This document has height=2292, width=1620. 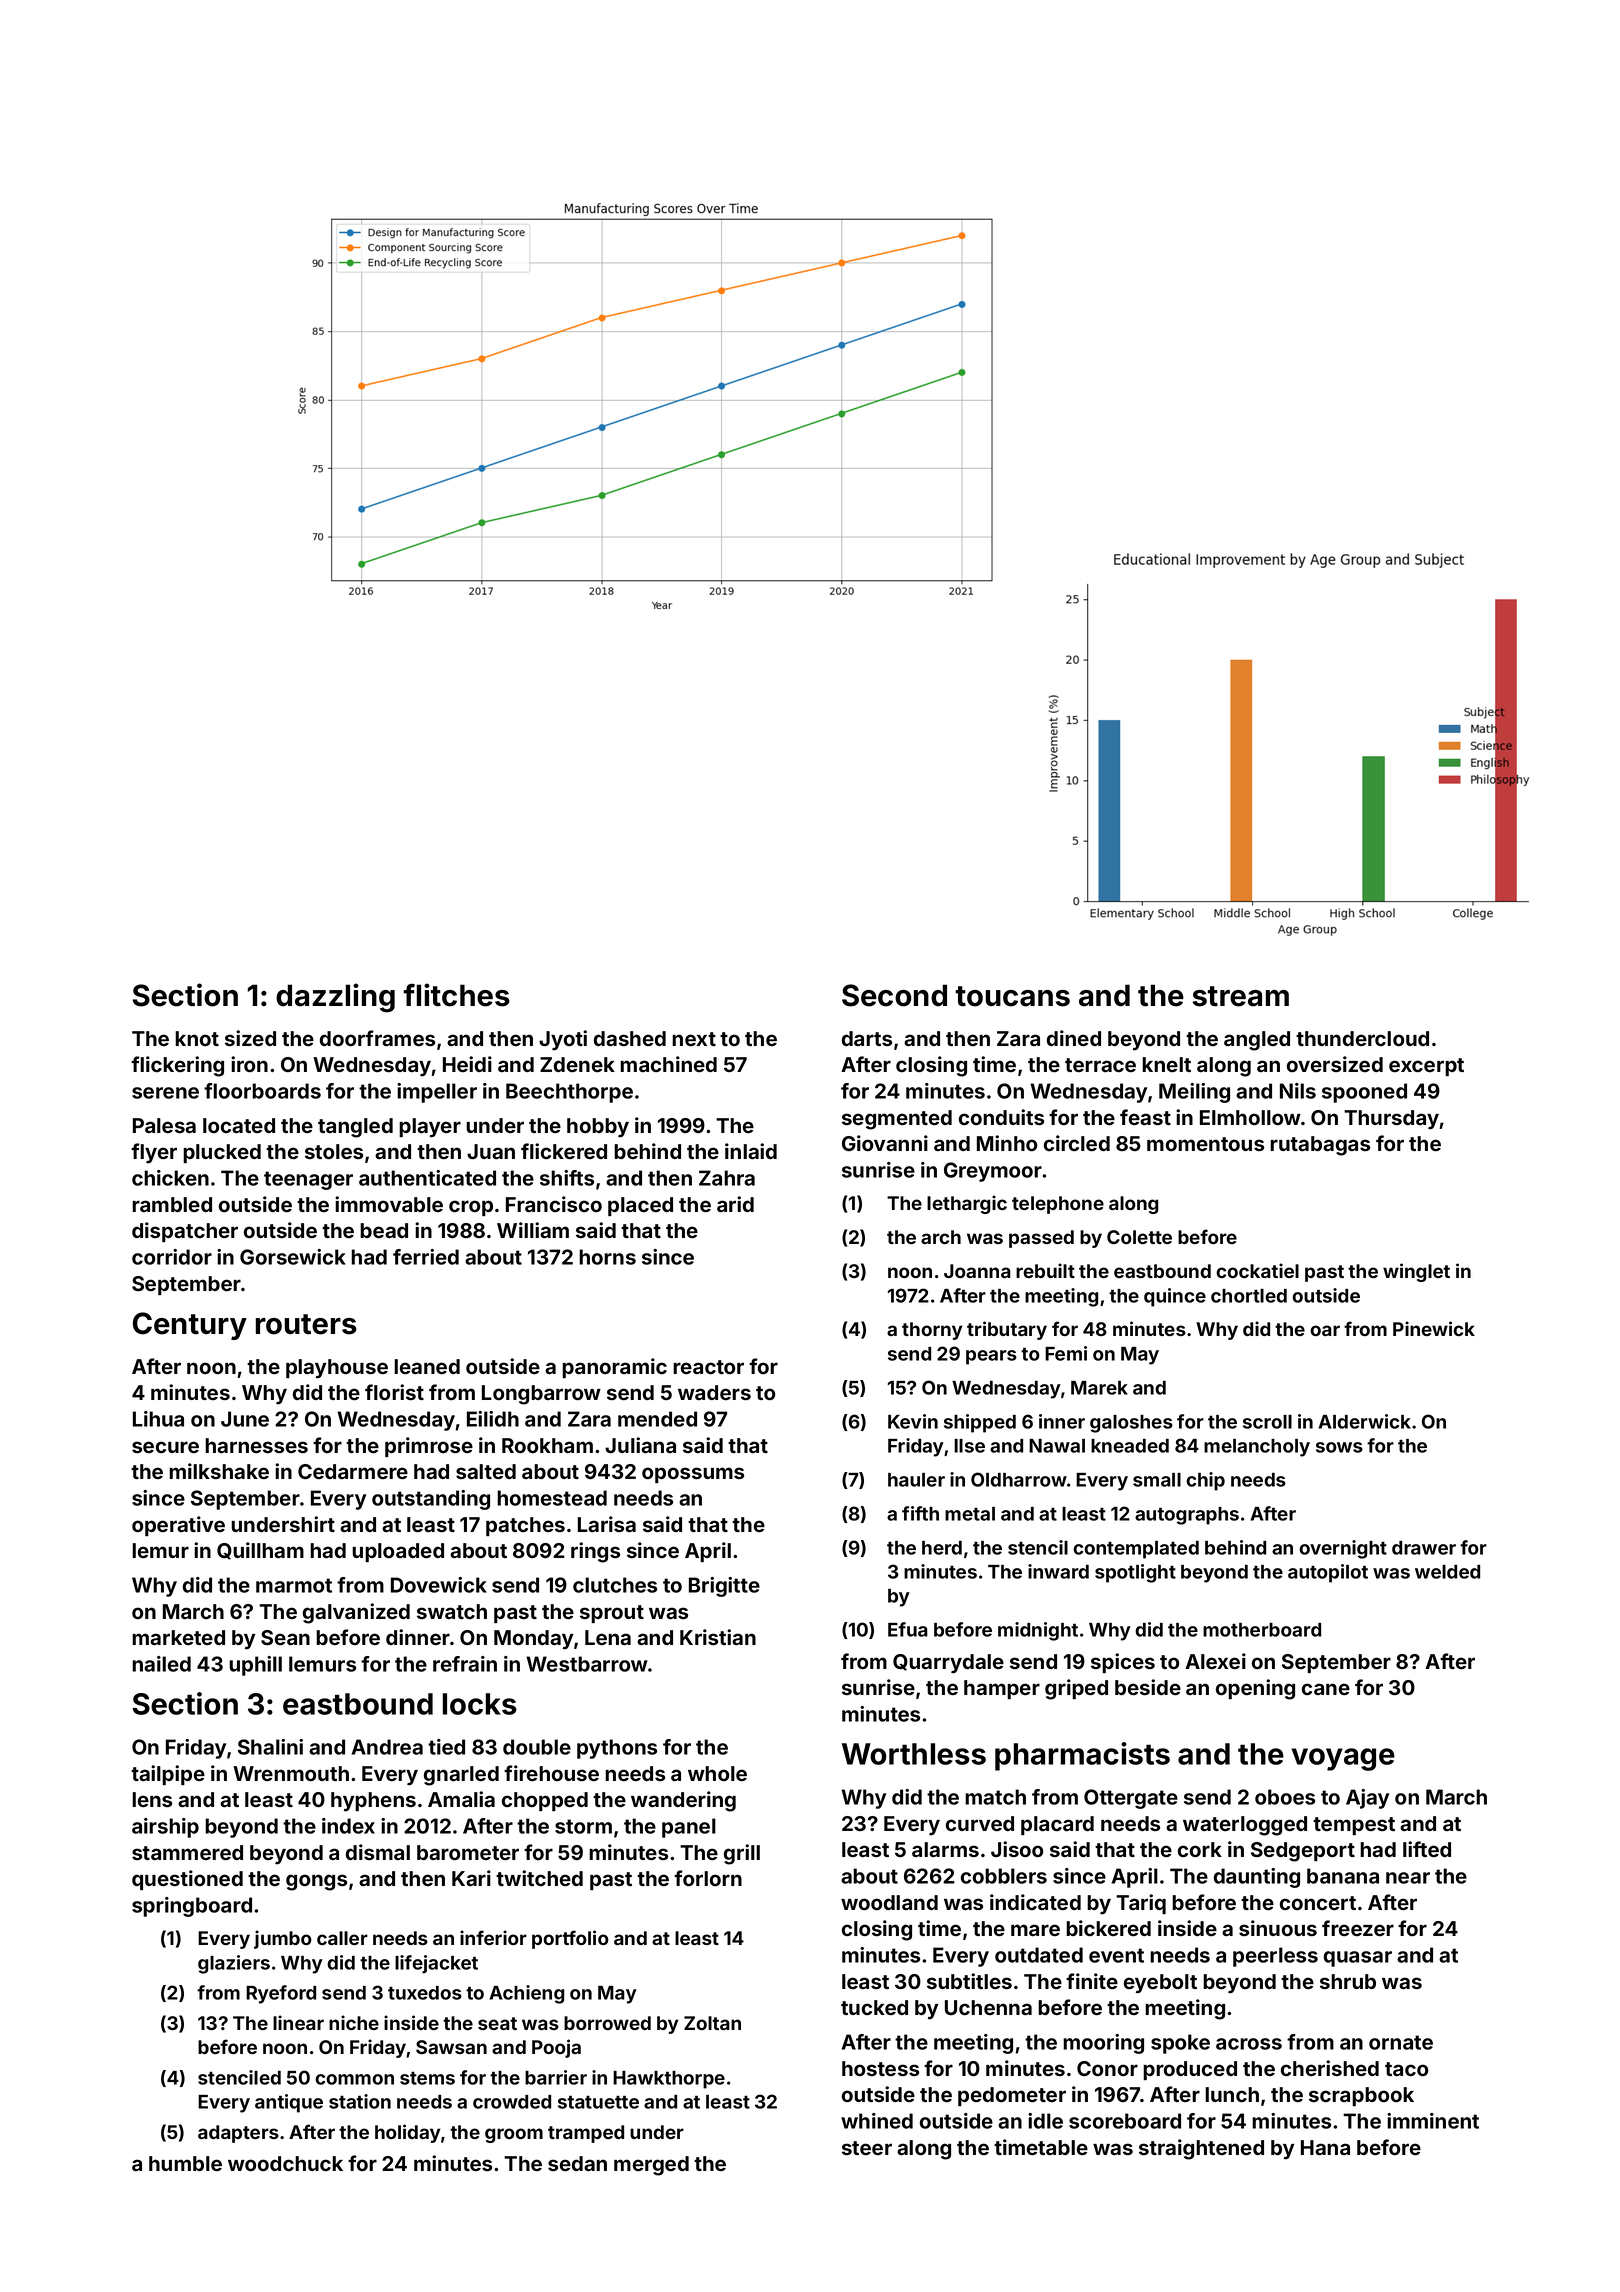 I want to click on marmot, so click(x=294, y=1585).
